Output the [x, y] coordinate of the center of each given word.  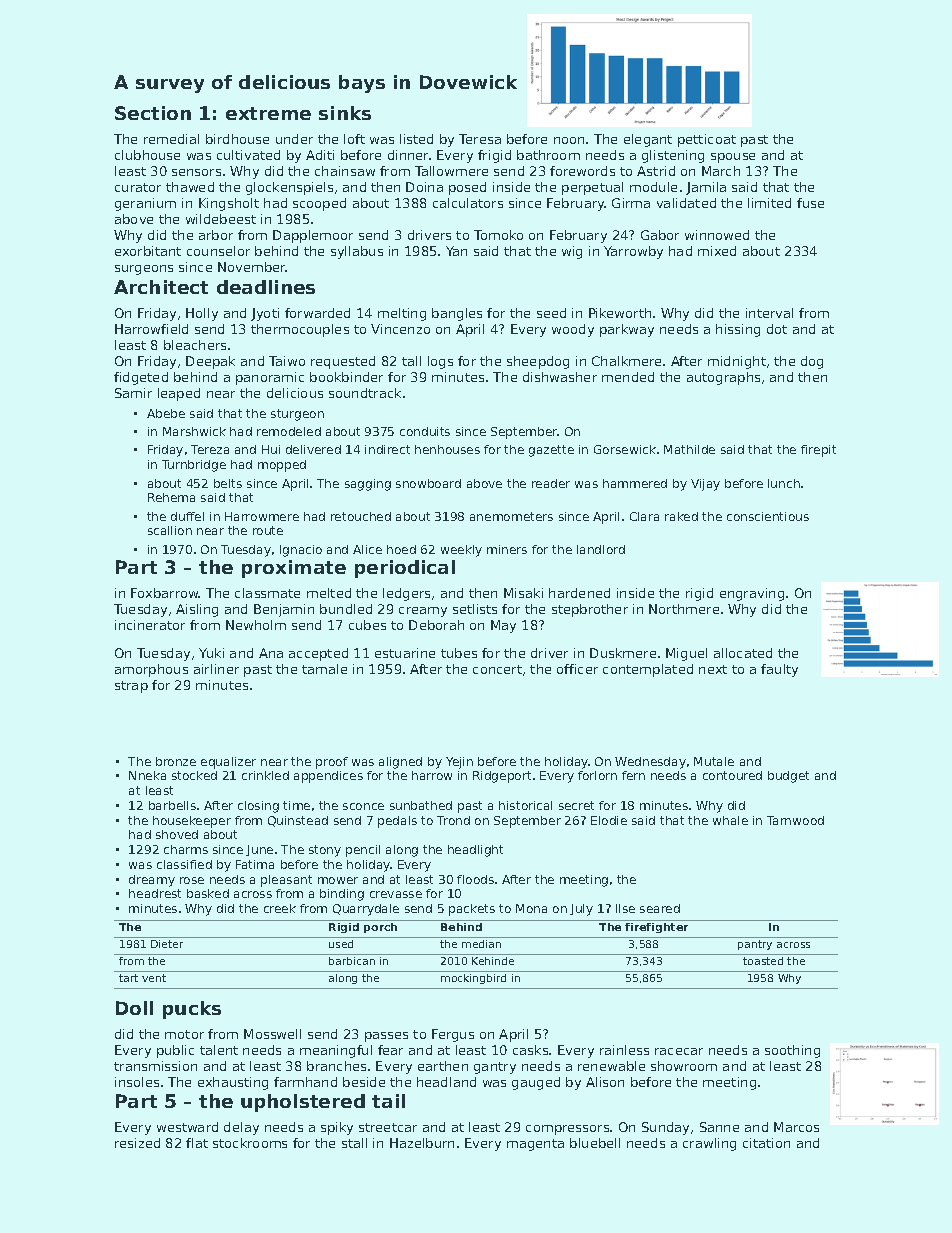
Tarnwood [795, 820]
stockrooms [250, 1143]
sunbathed [421, 805]
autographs [723, 378]
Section [153, 113]
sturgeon [297, 415]
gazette [551, 451]
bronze [176, 761]
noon [569, 140]
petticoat [707, 140]
